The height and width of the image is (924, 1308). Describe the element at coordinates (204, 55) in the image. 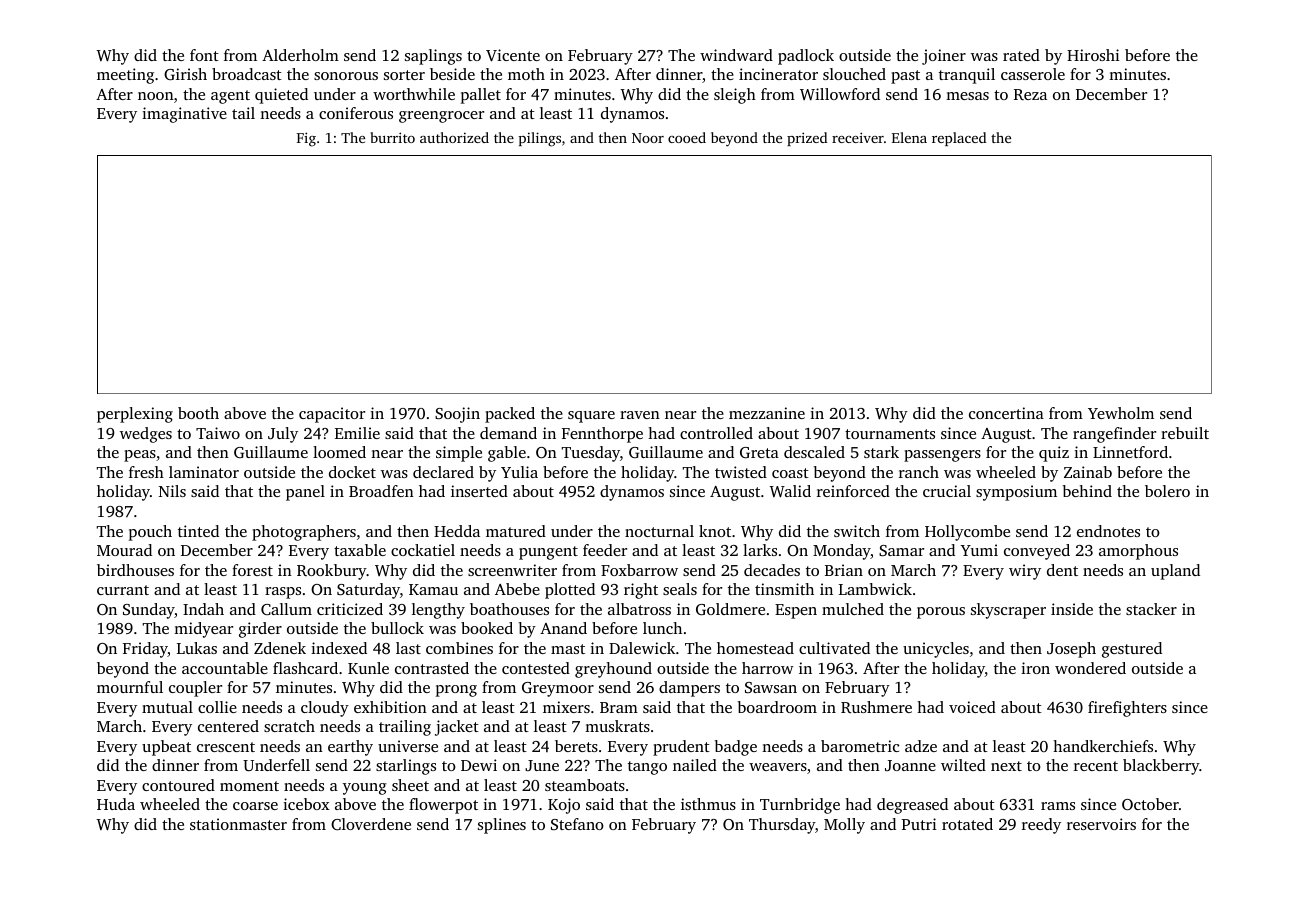

I see `font` at that location.
